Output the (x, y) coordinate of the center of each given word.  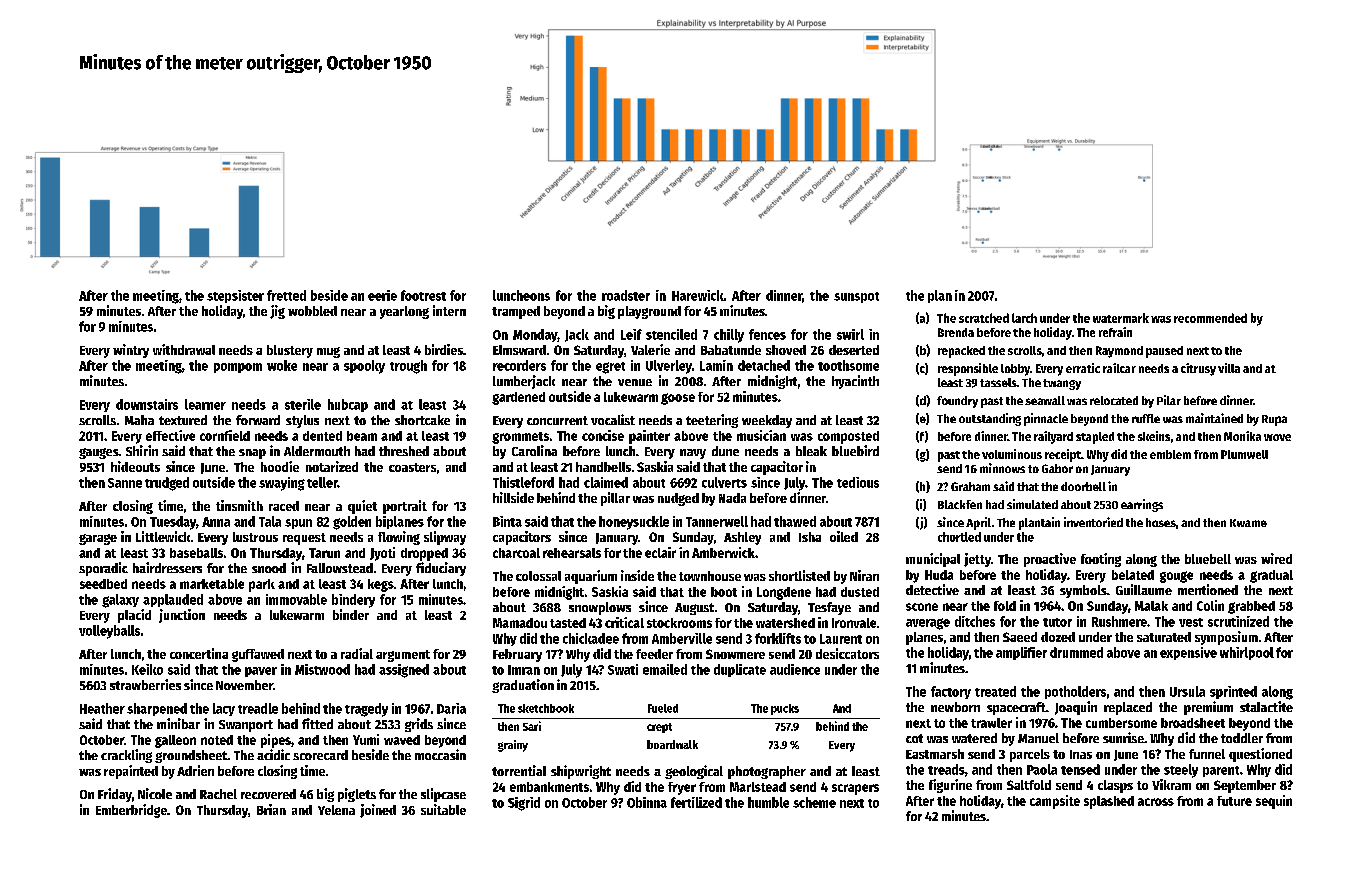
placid (134, 616)
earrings (1142, 505)
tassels (998, 382)
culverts (724, 482)
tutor (1057, 622)
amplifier (1021, 653)
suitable (443, 809)
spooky (364, 367)
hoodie (280, 466)
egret (610, 368)
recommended (1210, 318)
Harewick (698, 295)
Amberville (682, 638)
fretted (286, 295)
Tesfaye (829, 608)
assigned (404, 671)
